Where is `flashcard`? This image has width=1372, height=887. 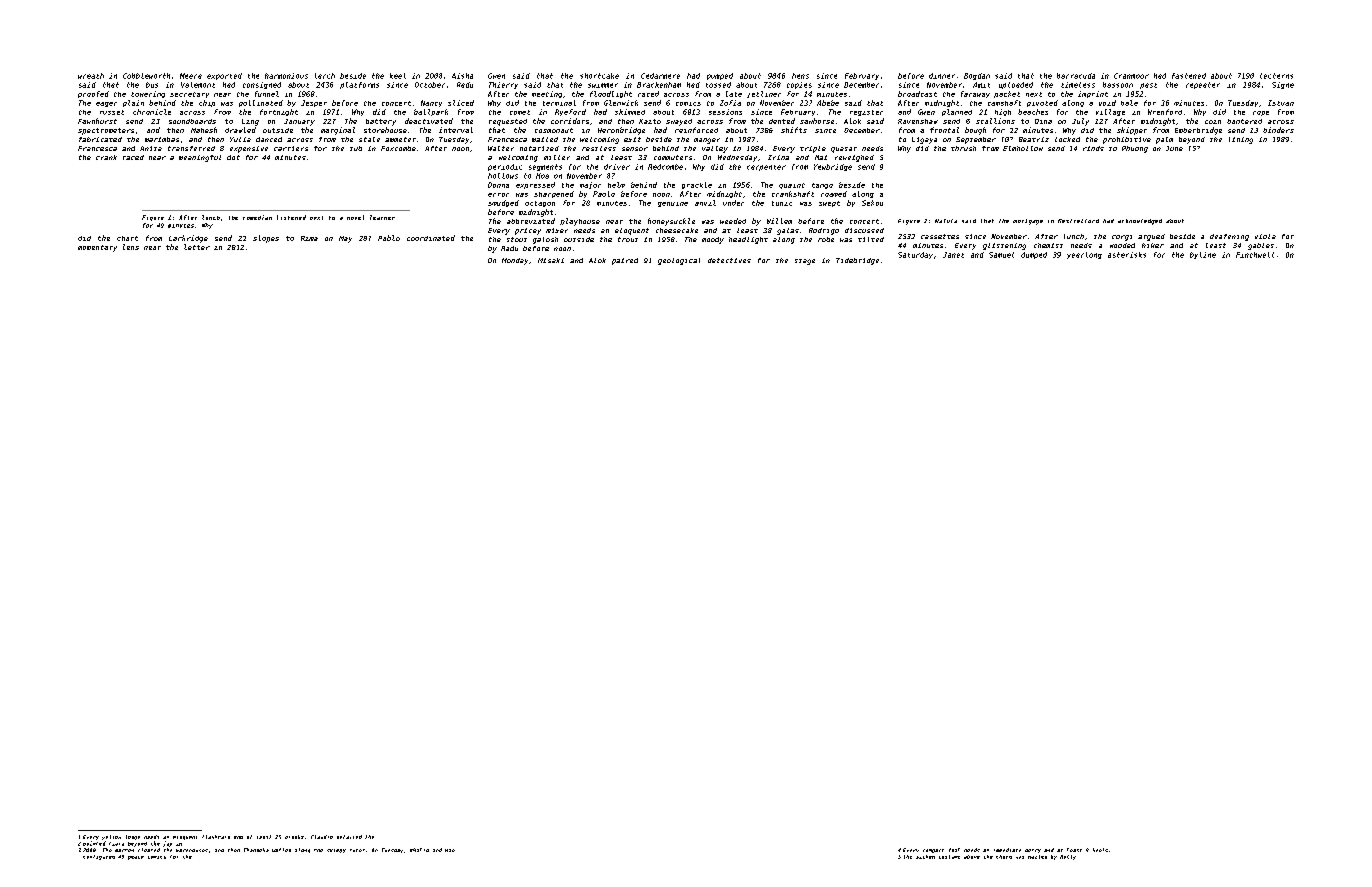
flashcard is located at coordinates (216, 837).
